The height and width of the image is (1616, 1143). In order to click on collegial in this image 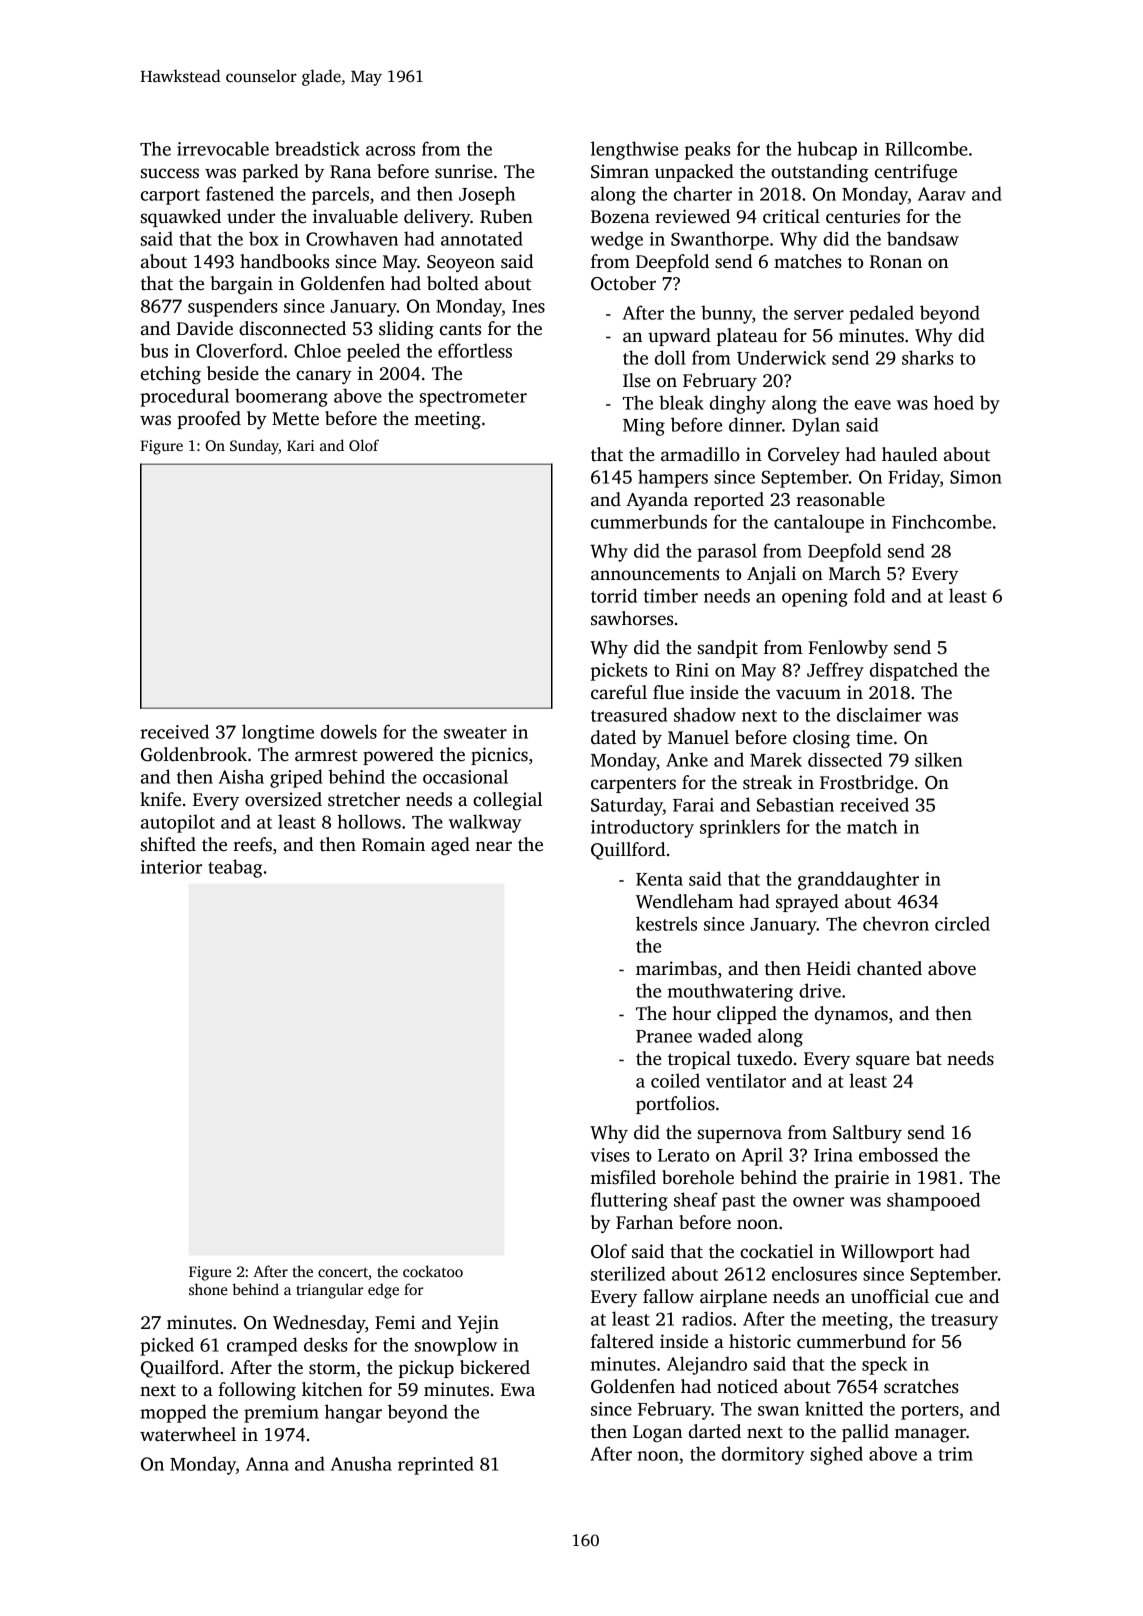, I will do `click(507, 801)`.
